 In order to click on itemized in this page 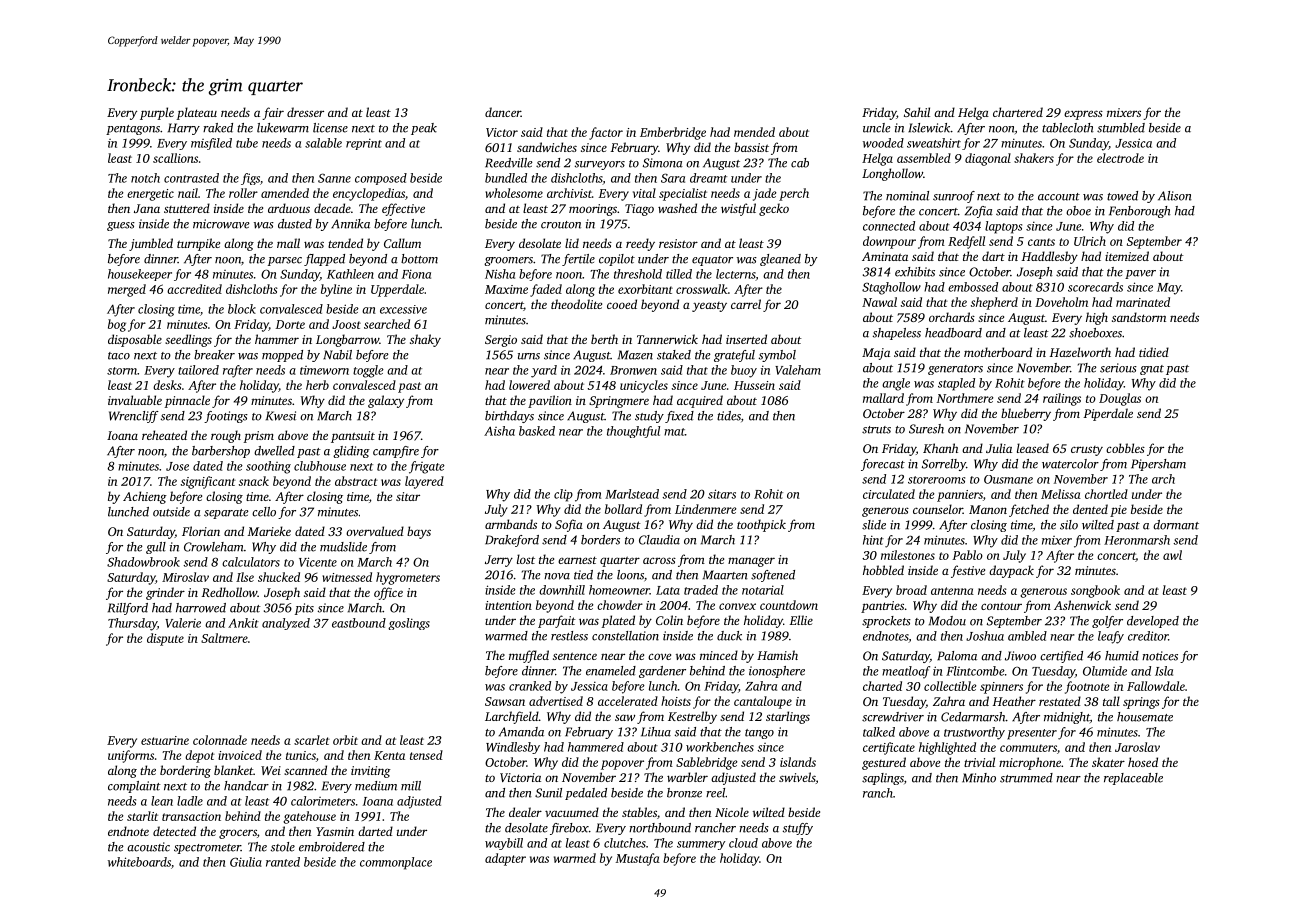, I will do `click(1127, 256)`.
